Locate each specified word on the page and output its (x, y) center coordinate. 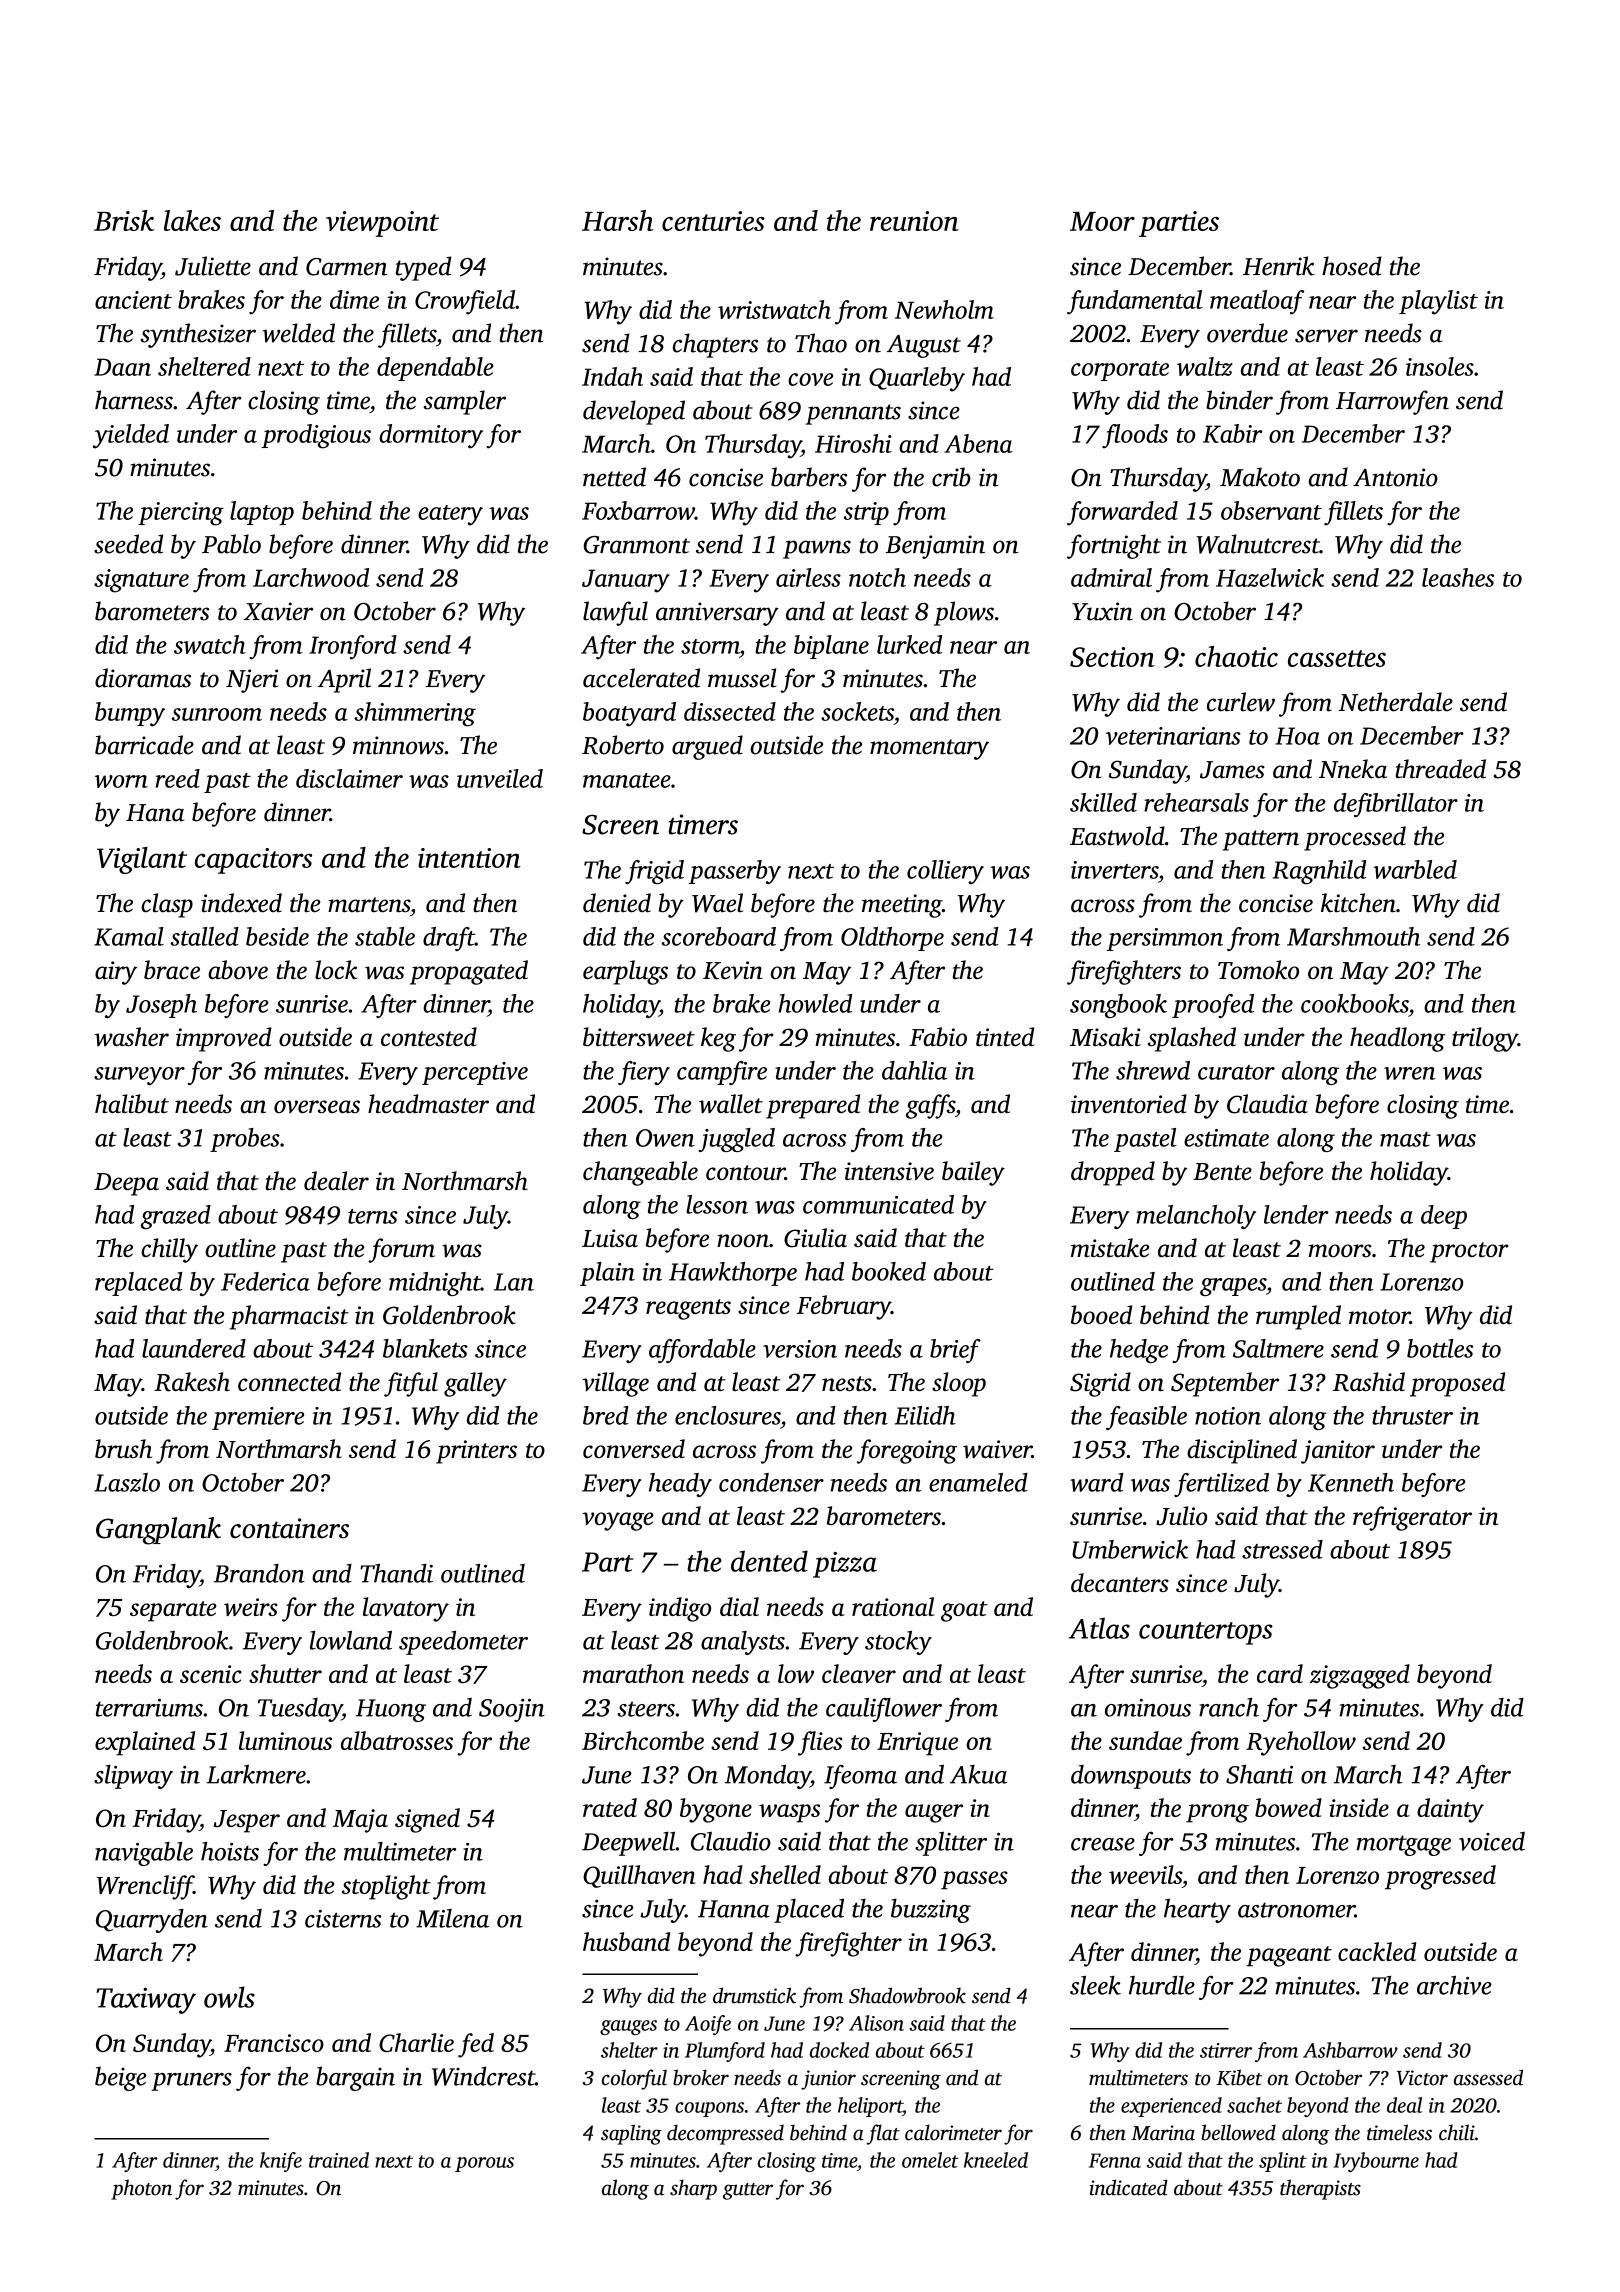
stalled (204, 936)
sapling (631, 2134)
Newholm (944, 309)
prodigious (316, 436)
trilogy (1485, 1039)
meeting (902, 906)
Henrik (1279, 266)
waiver (997, 1449)
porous (484, 2164)
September (1225, 1384)
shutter (285, 1673)
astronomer (1296, 1910)
